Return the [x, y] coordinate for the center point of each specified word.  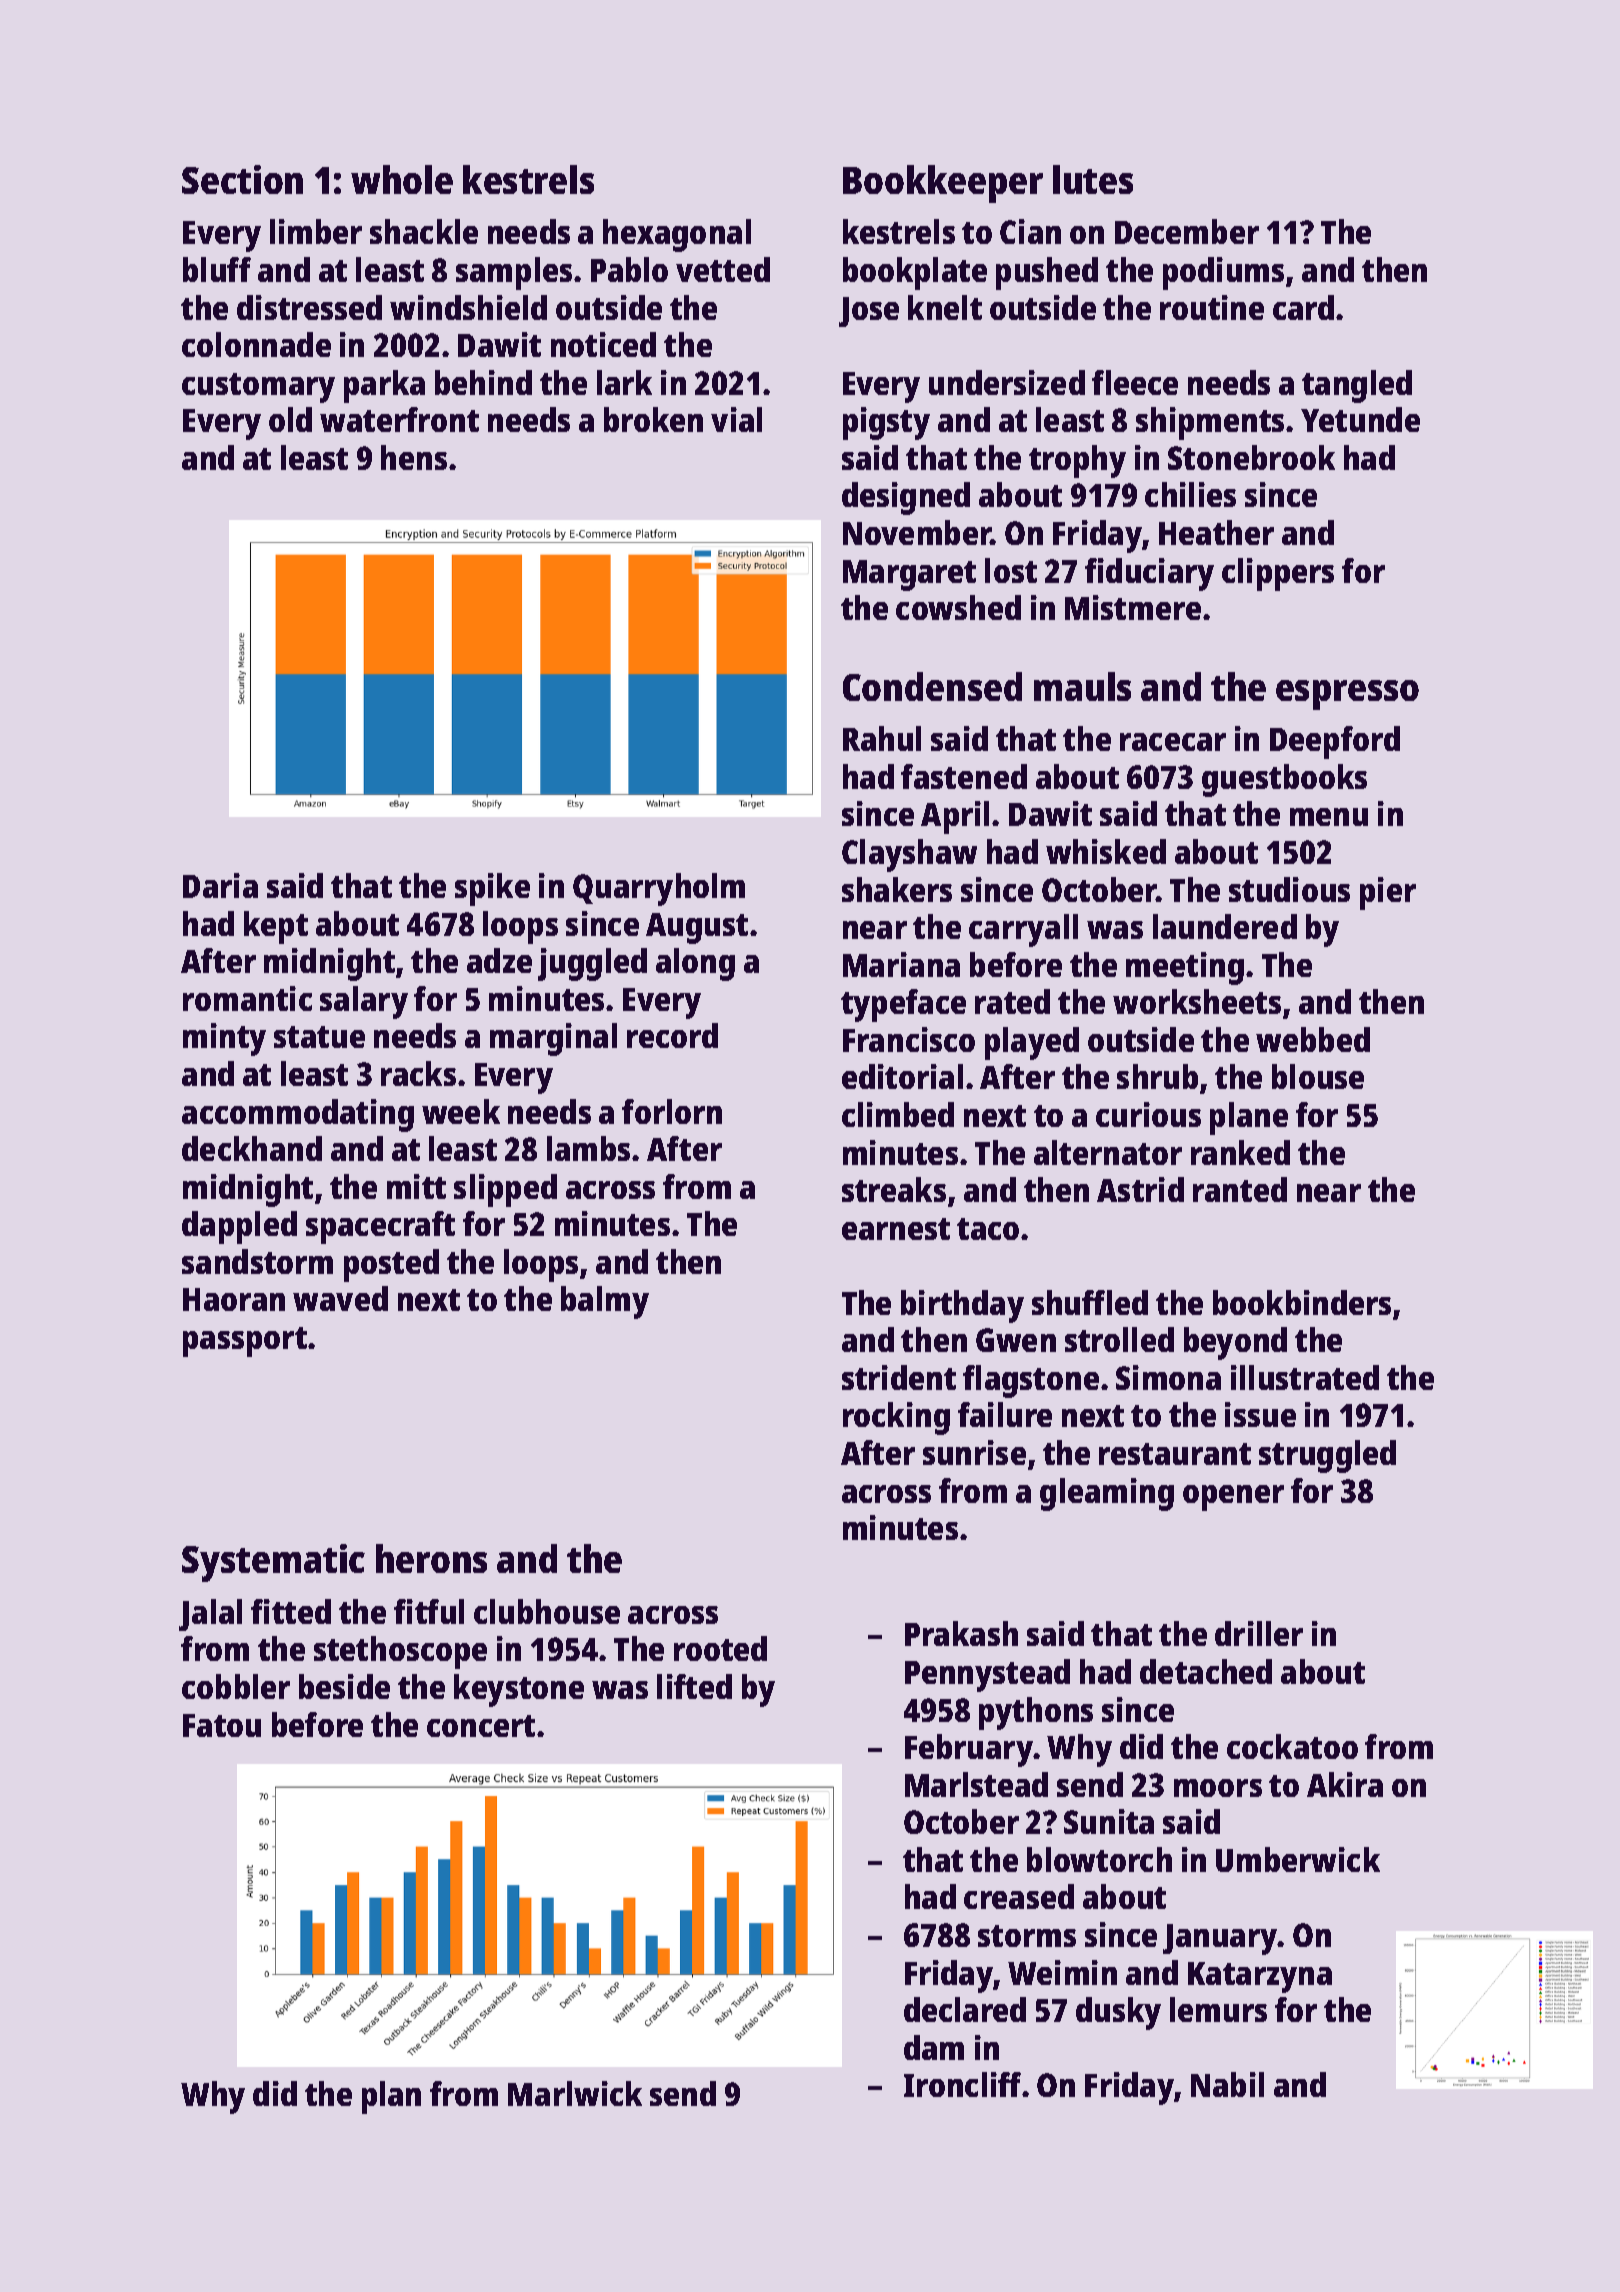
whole [402, 179]
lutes [1093, 179]
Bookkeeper [943, 184]
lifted [694, 1686]
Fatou [222, 1725]
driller [1259, 1633]
